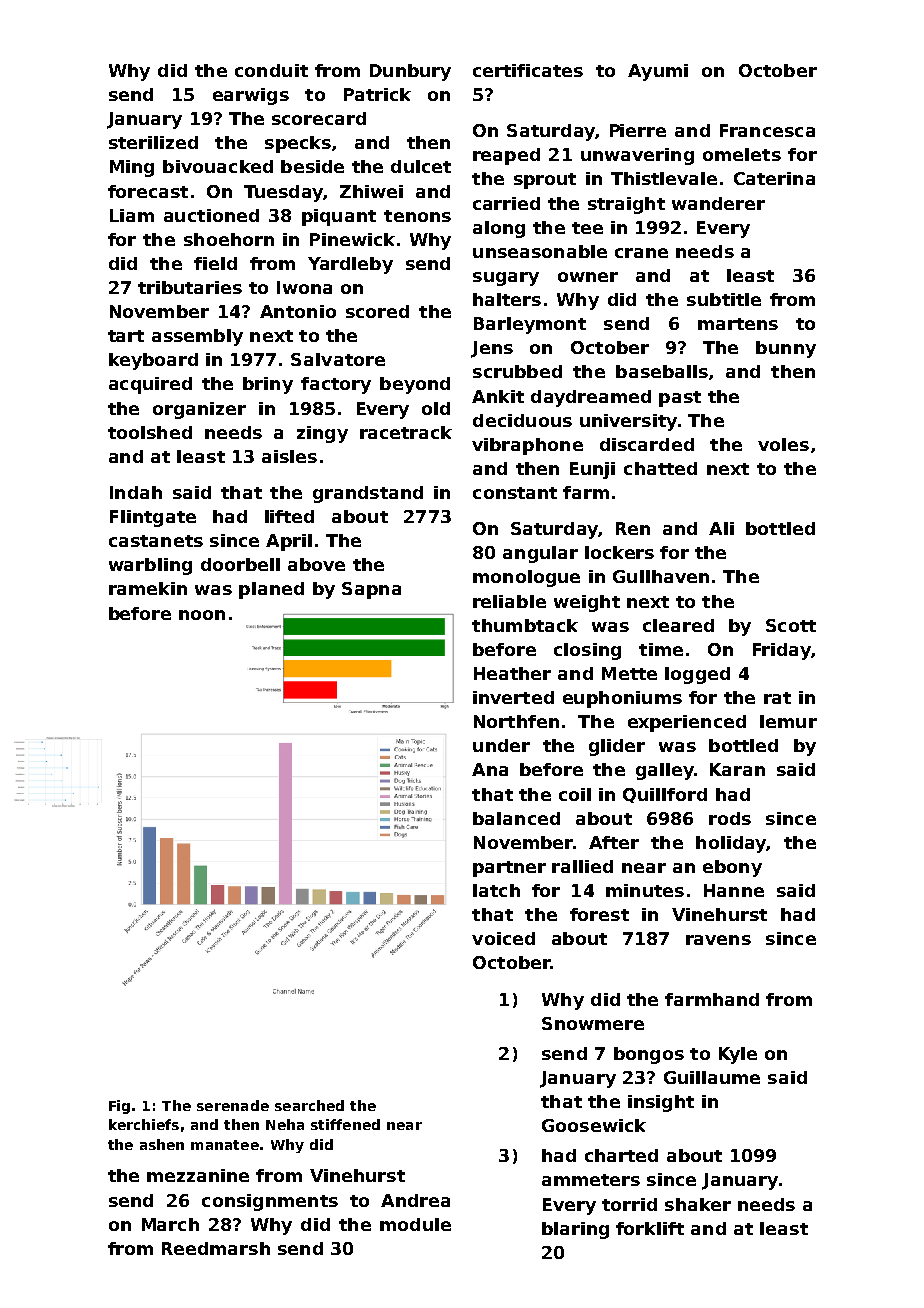  Describe the element at coordinates (662, 371) in the screenshot. I see `baseballs` at that location.
